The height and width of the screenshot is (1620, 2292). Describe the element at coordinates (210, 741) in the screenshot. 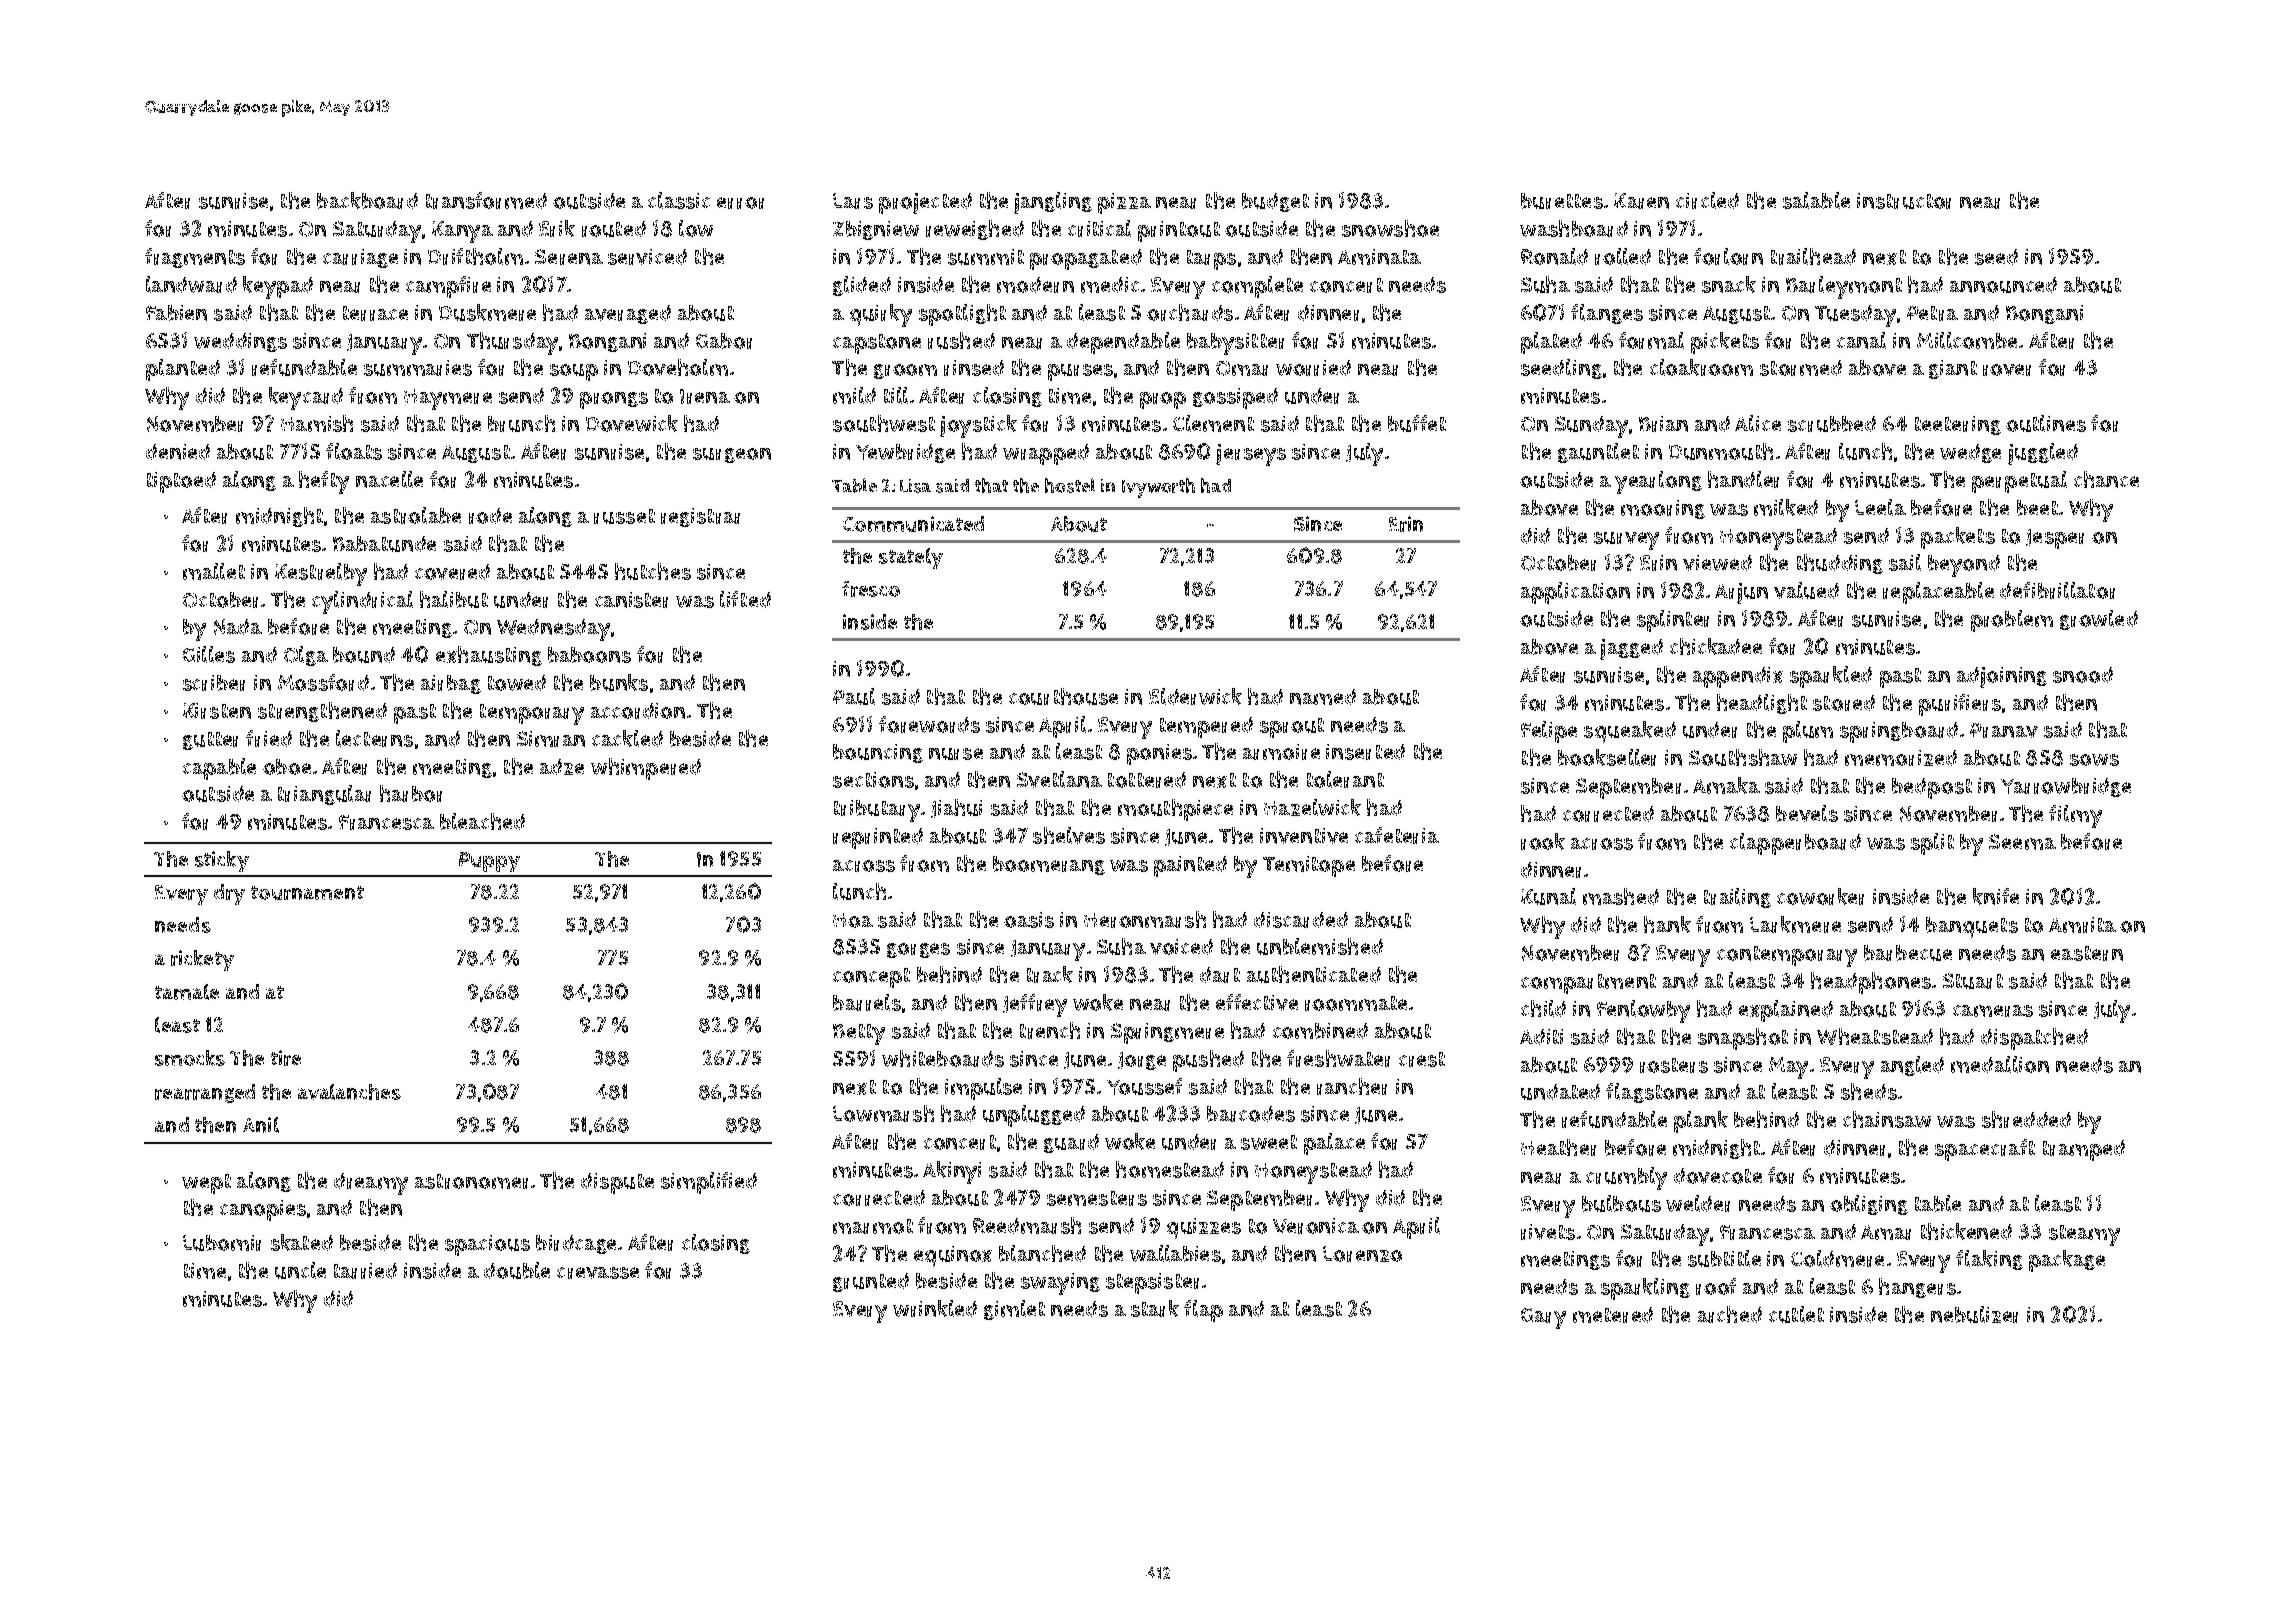

I see `gutter` at that location.
